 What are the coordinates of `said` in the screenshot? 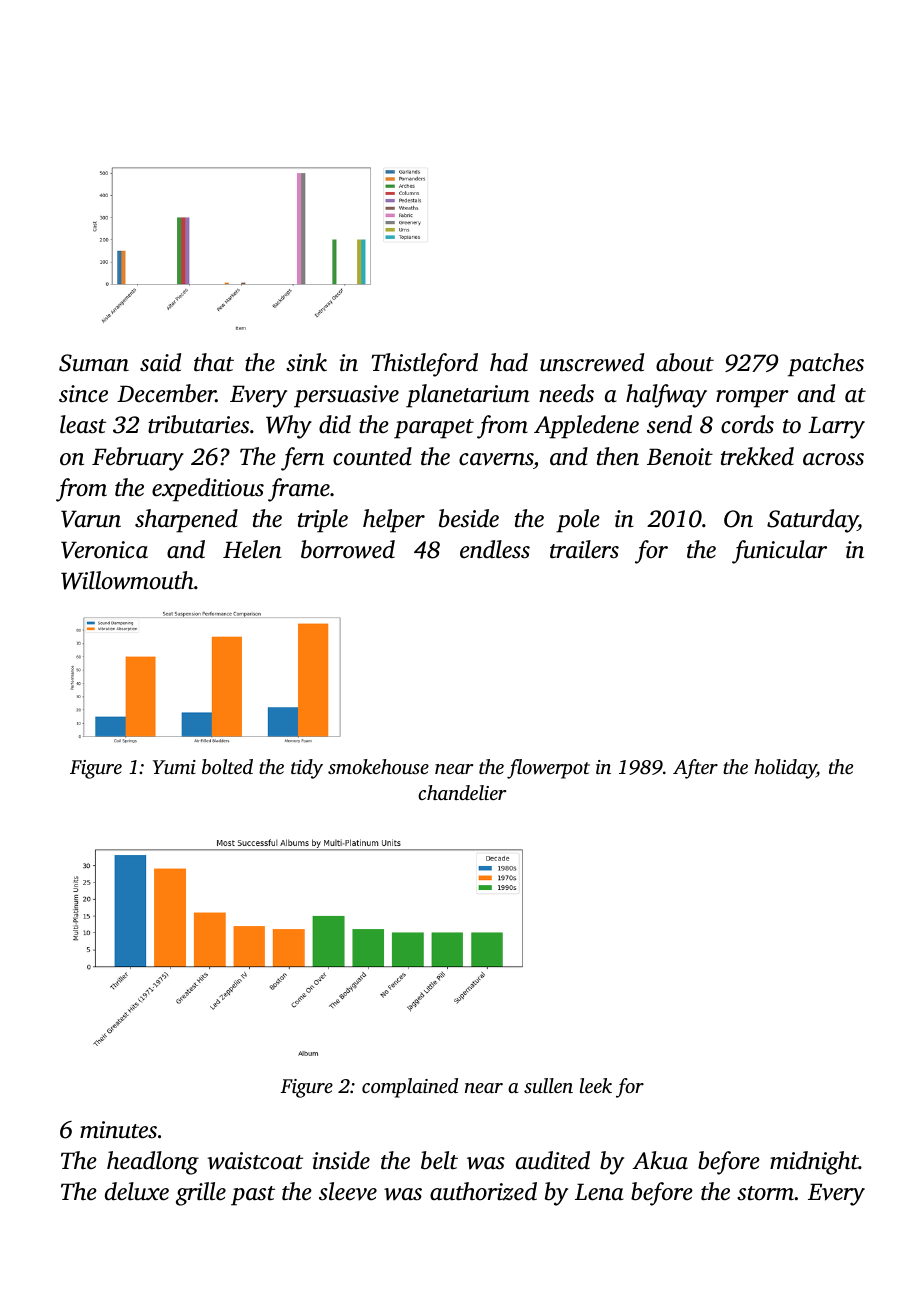 It's located at (160, 362).
